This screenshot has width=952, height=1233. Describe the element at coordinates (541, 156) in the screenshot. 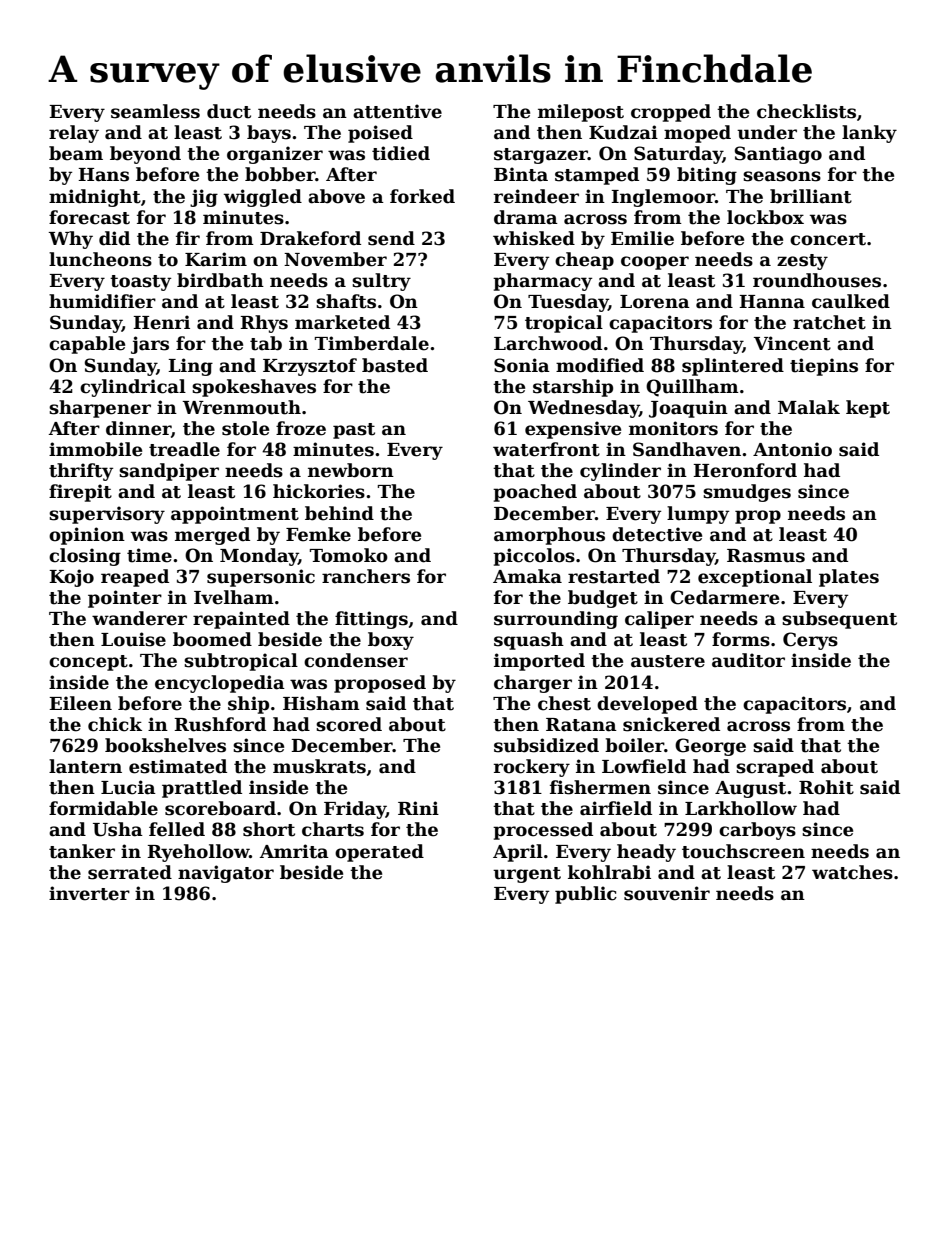

I see `stargazer` at that location.
